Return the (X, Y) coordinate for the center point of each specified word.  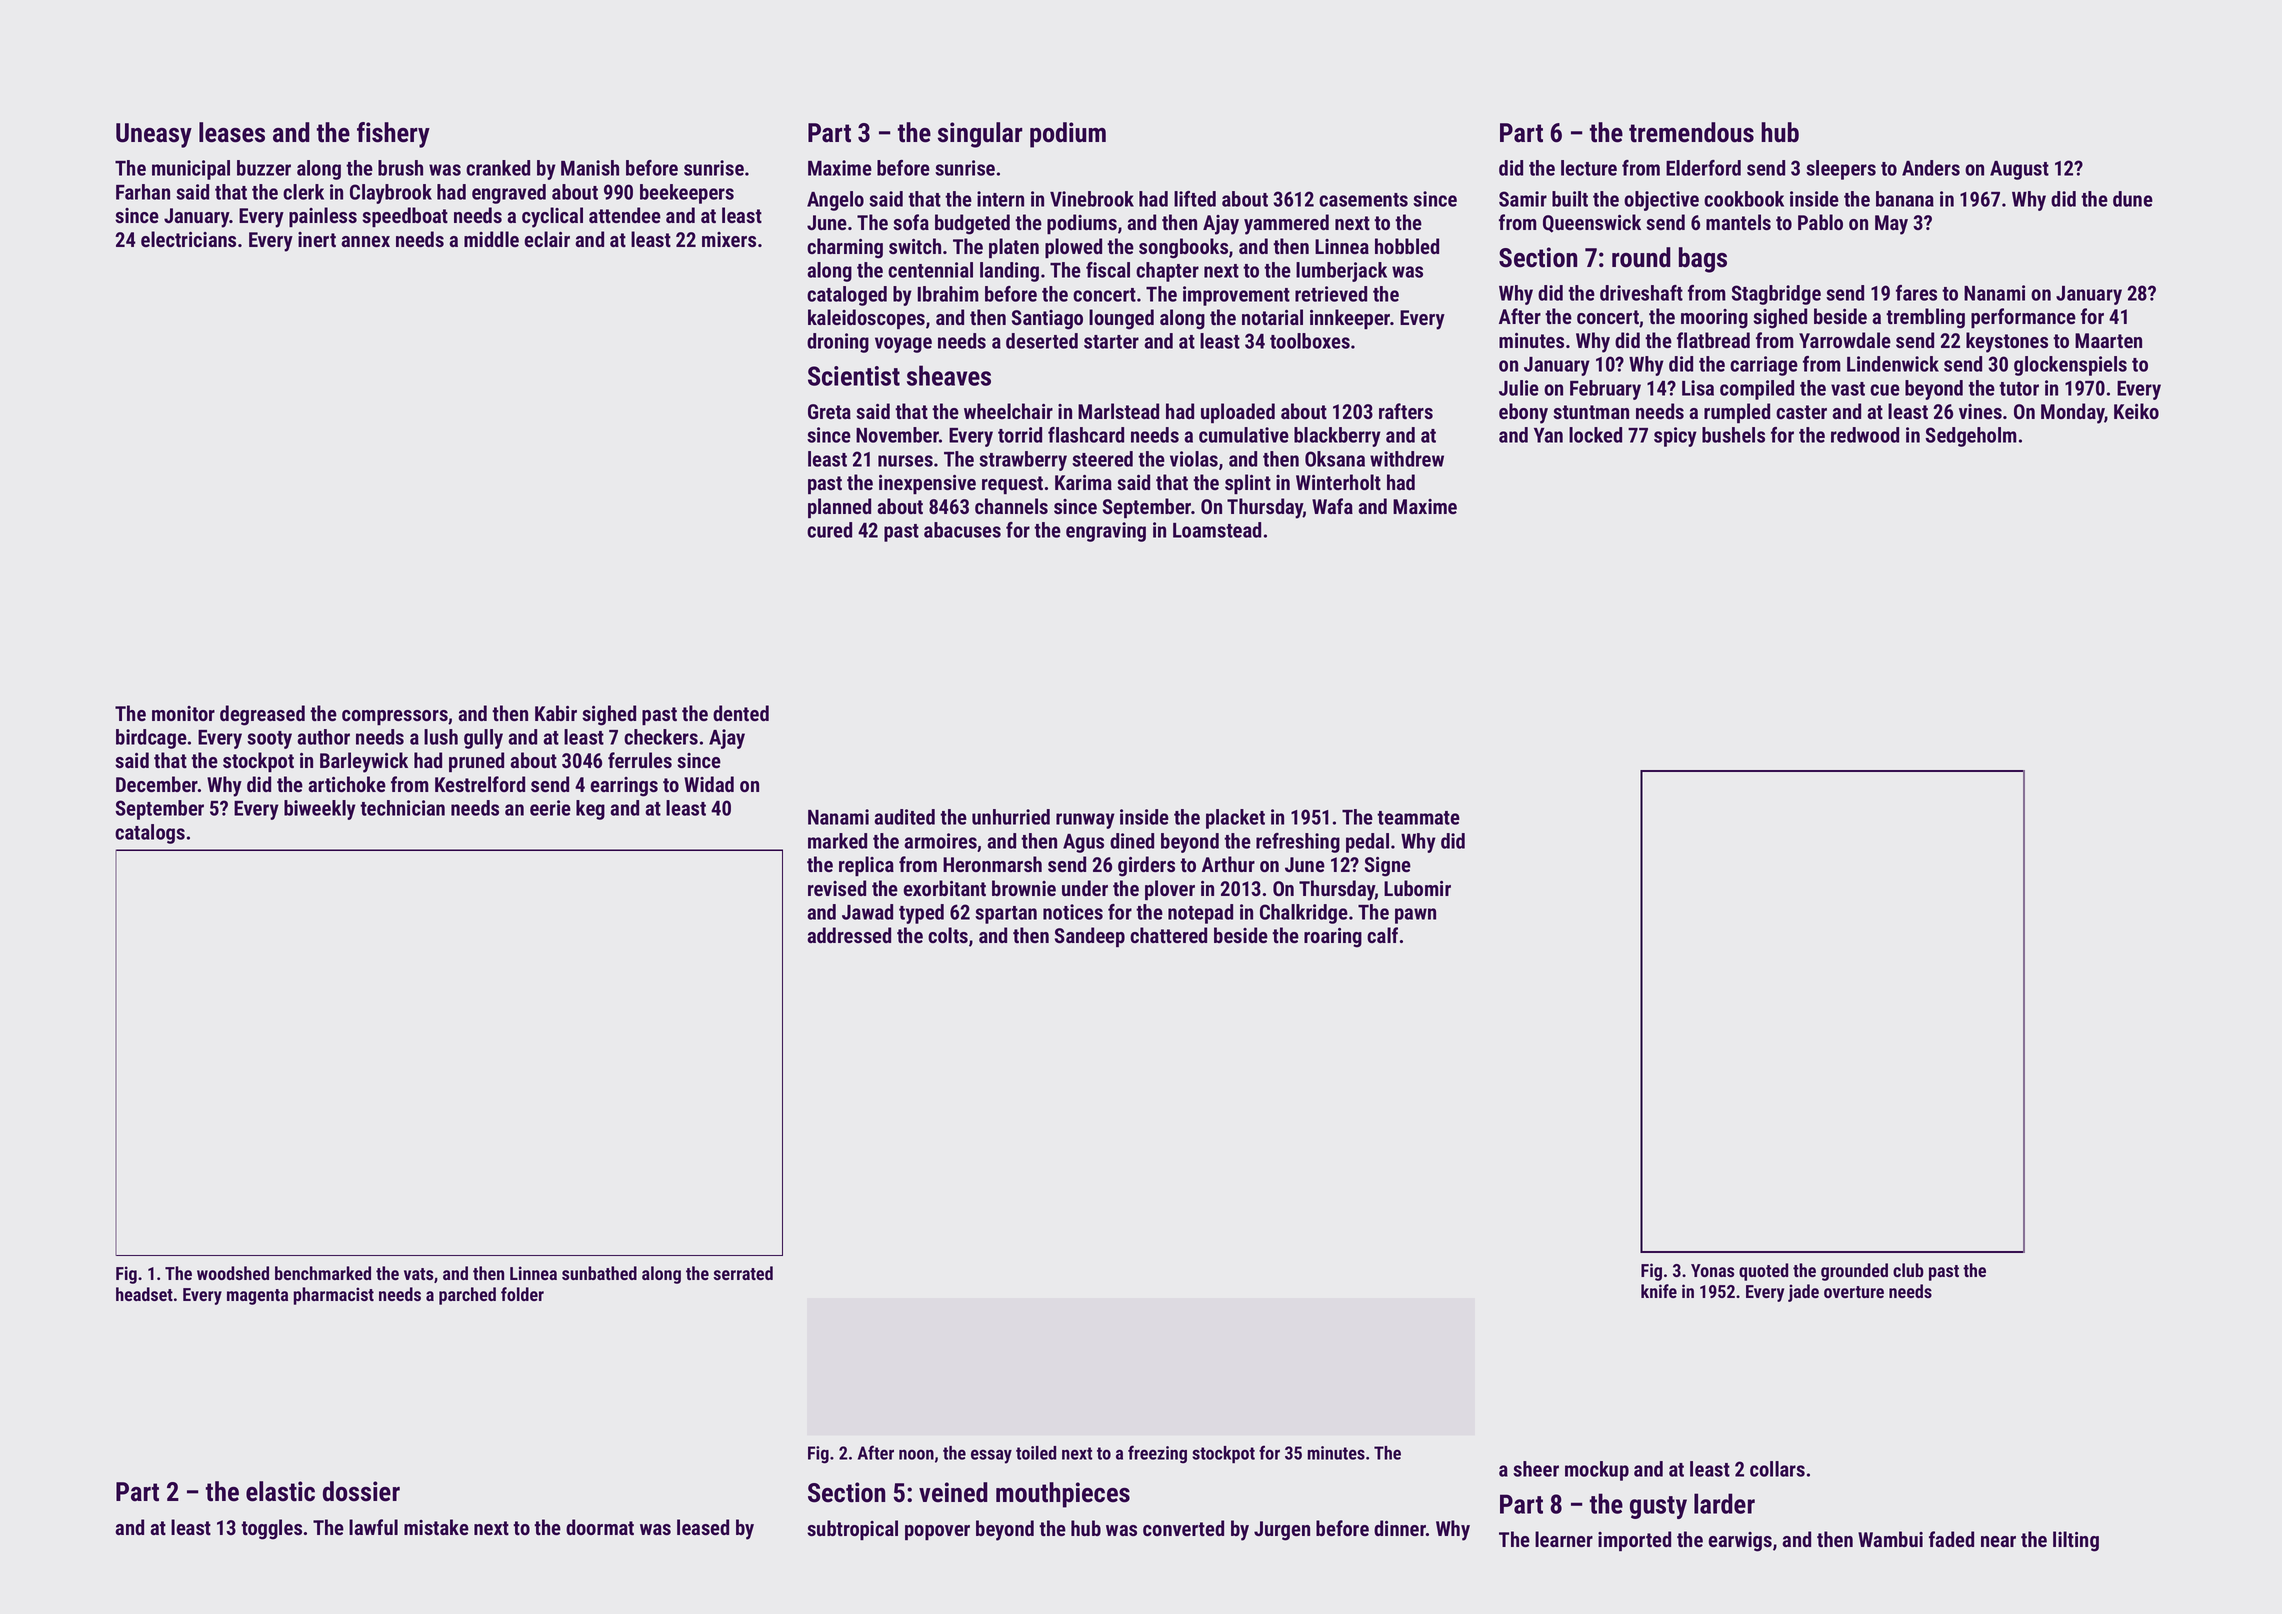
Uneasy (154, 135)
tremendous (1691, 132)
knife (1659, 1291)
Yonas (1712, 1270)
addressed (849, 935)
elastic (280, 1491)
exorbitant (945, 888)
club (1908, 1270)
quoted (1763, 1272)
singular (980, 135)
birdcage (151, 739)
